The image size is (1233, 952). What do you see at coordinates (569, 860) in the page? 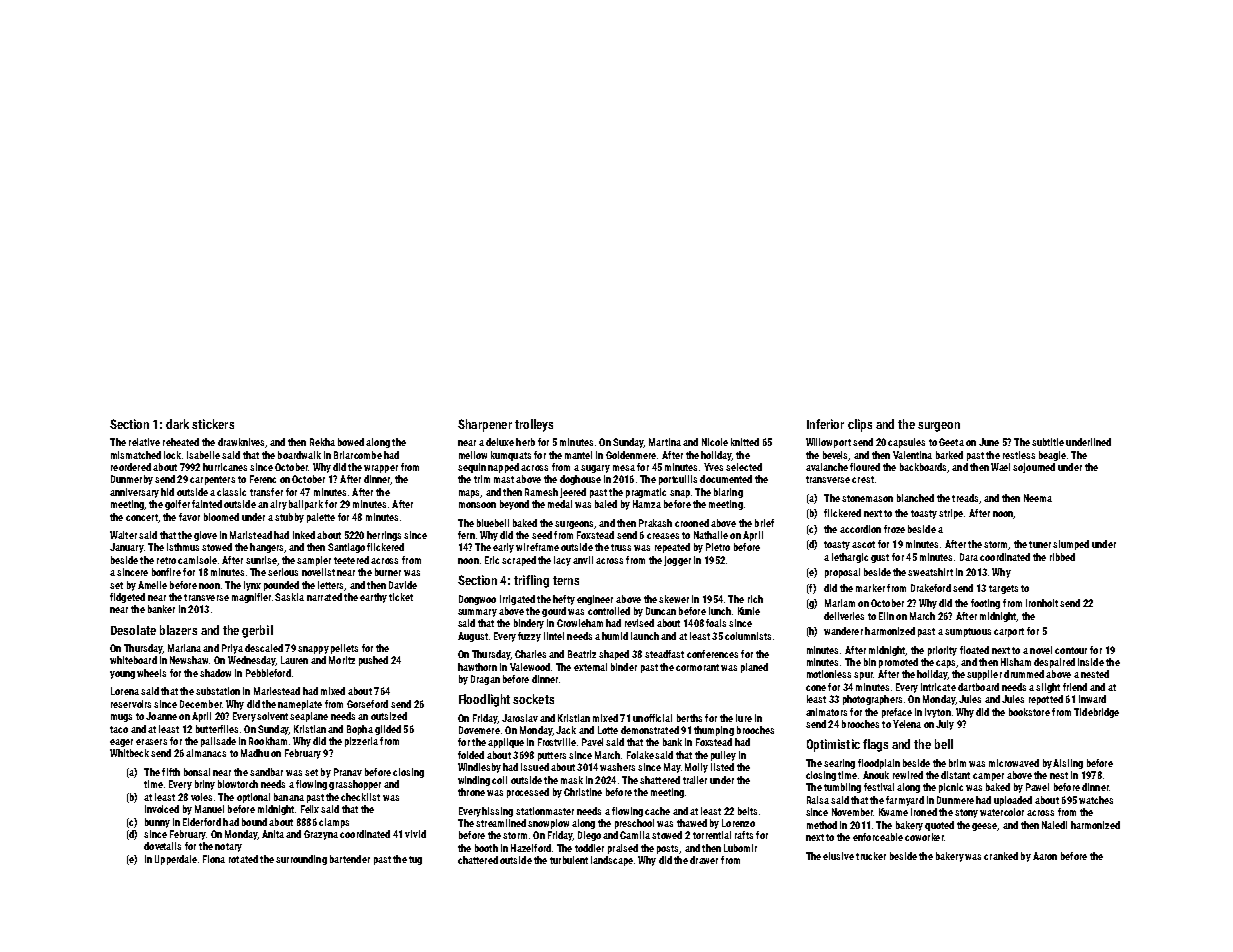
I see `turbulent` at bounding box center [569, 860].
